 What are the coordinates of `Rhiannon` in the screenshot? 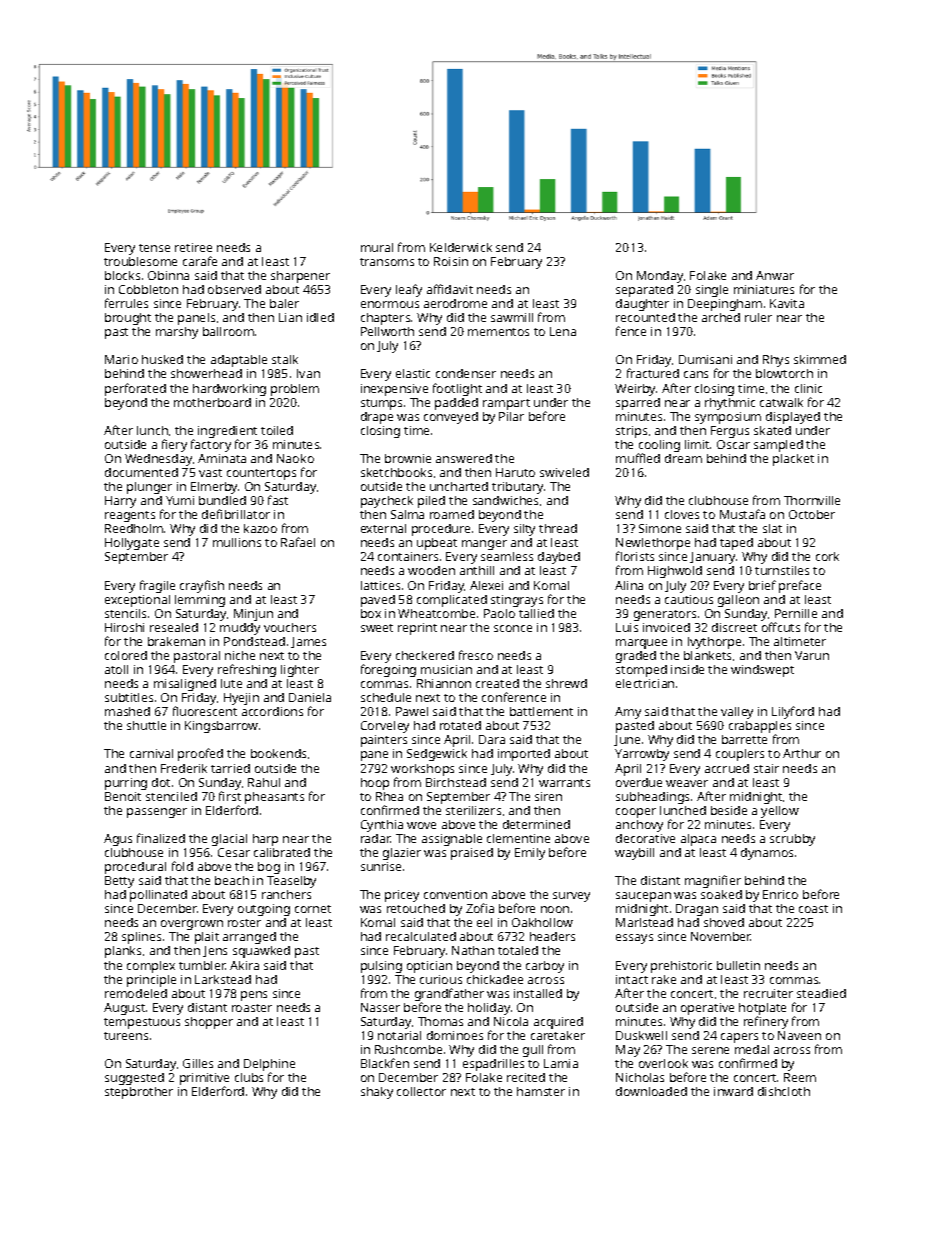 It's located at (444, 683).
